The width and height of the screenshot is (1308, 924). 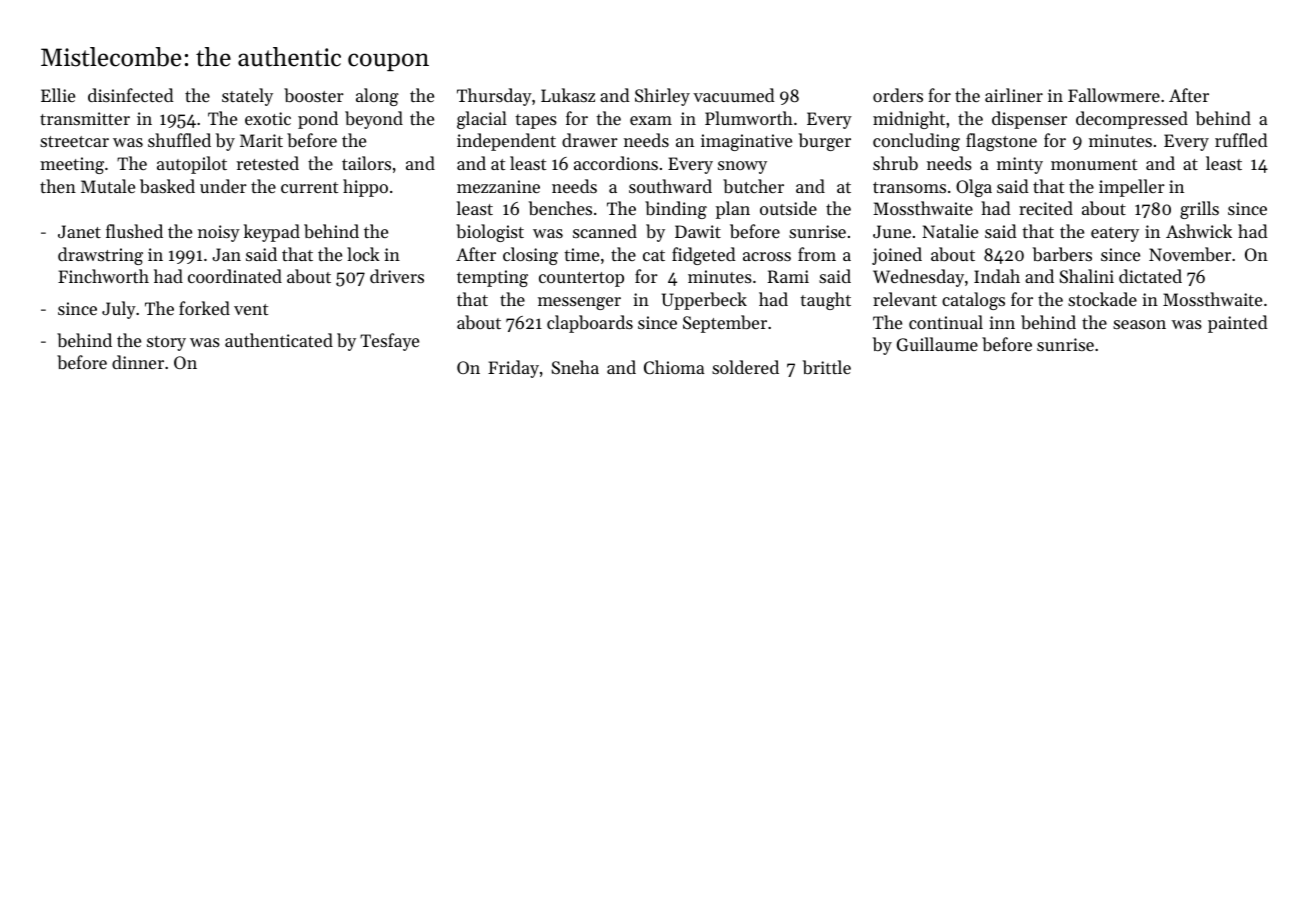 I want to click on Guillaume, so click(x=937, y=344).
